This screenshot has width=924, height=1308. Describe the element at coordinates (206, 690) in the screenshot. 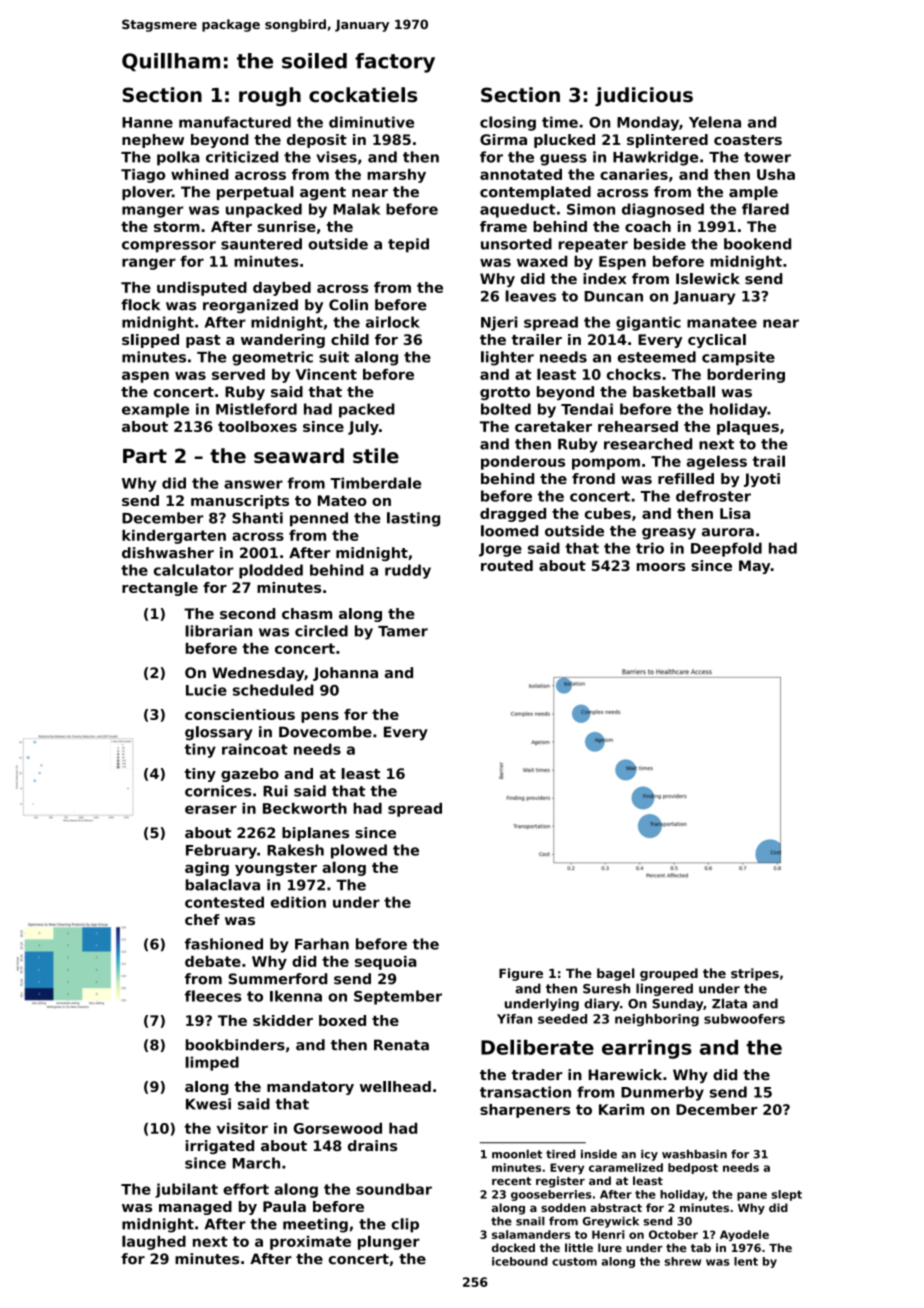

I see `Lucie` at that location.
